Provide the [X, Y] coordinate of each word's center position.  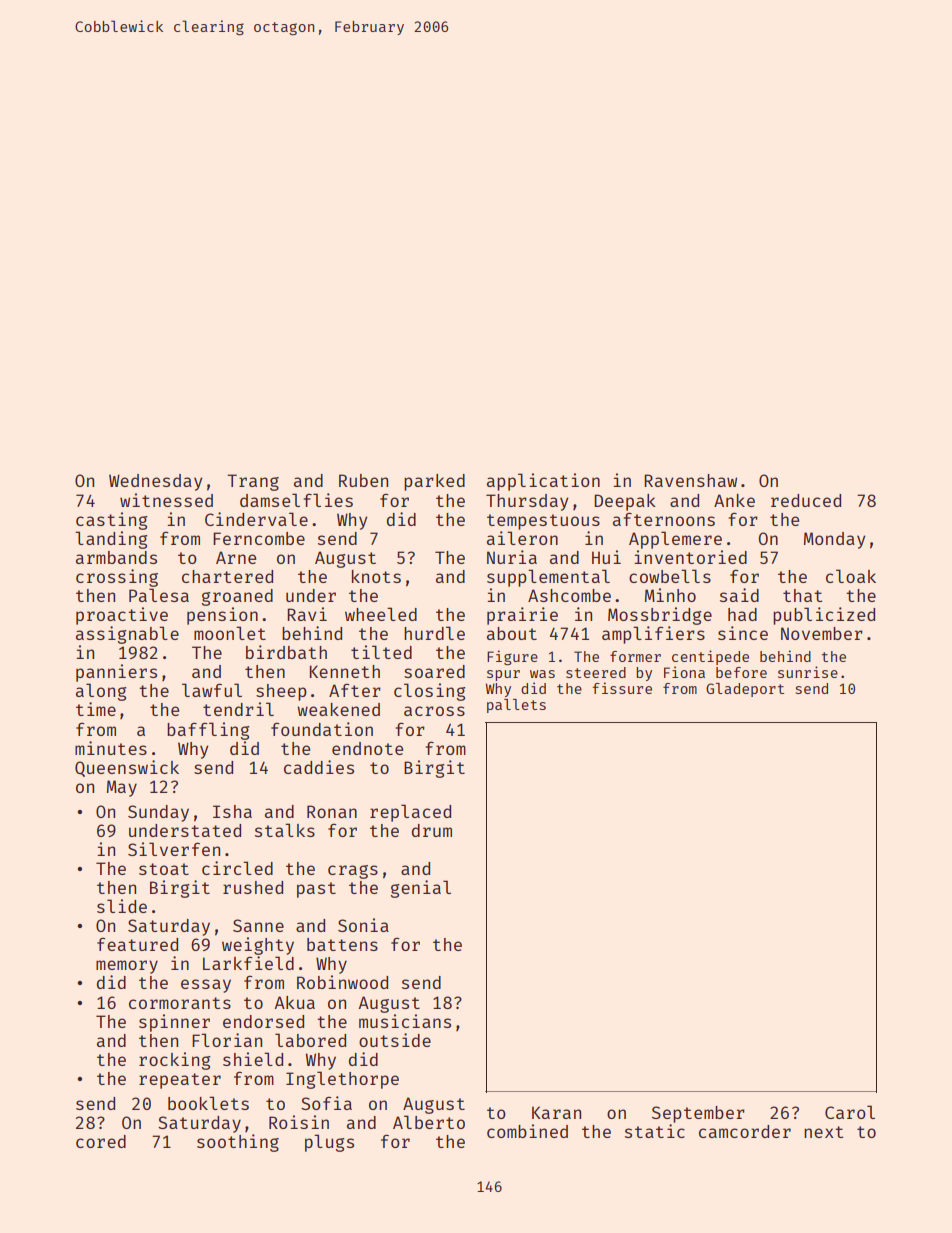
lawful [212, 690]
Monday [835, 540]
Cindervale [256, 519]
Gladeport [745, 690]
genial [421, 889]
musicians [405, 1021]
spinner [174, 1023]
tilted [381, 652]
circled [237, 868]
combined [527, 1131]
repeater [180, 1081]
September [698, 1114]
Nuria [512, 557]
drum [432, 830]
